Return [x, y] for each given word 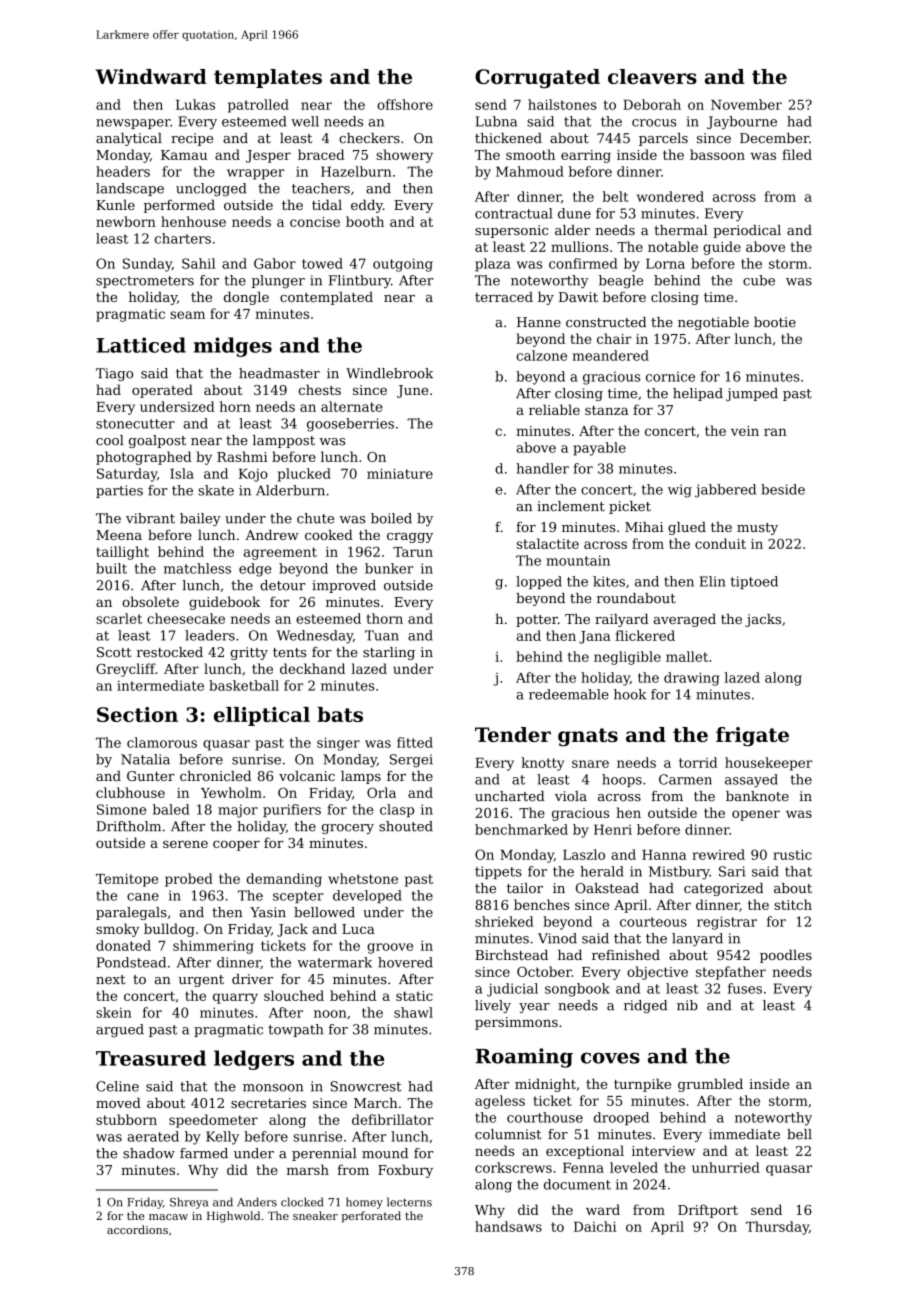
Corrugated [537, 79]
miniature [400, 473]
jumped [752, 394]
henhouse [193, 221]
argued [120, 1030]
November [746, 104]
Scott [114, 652]
